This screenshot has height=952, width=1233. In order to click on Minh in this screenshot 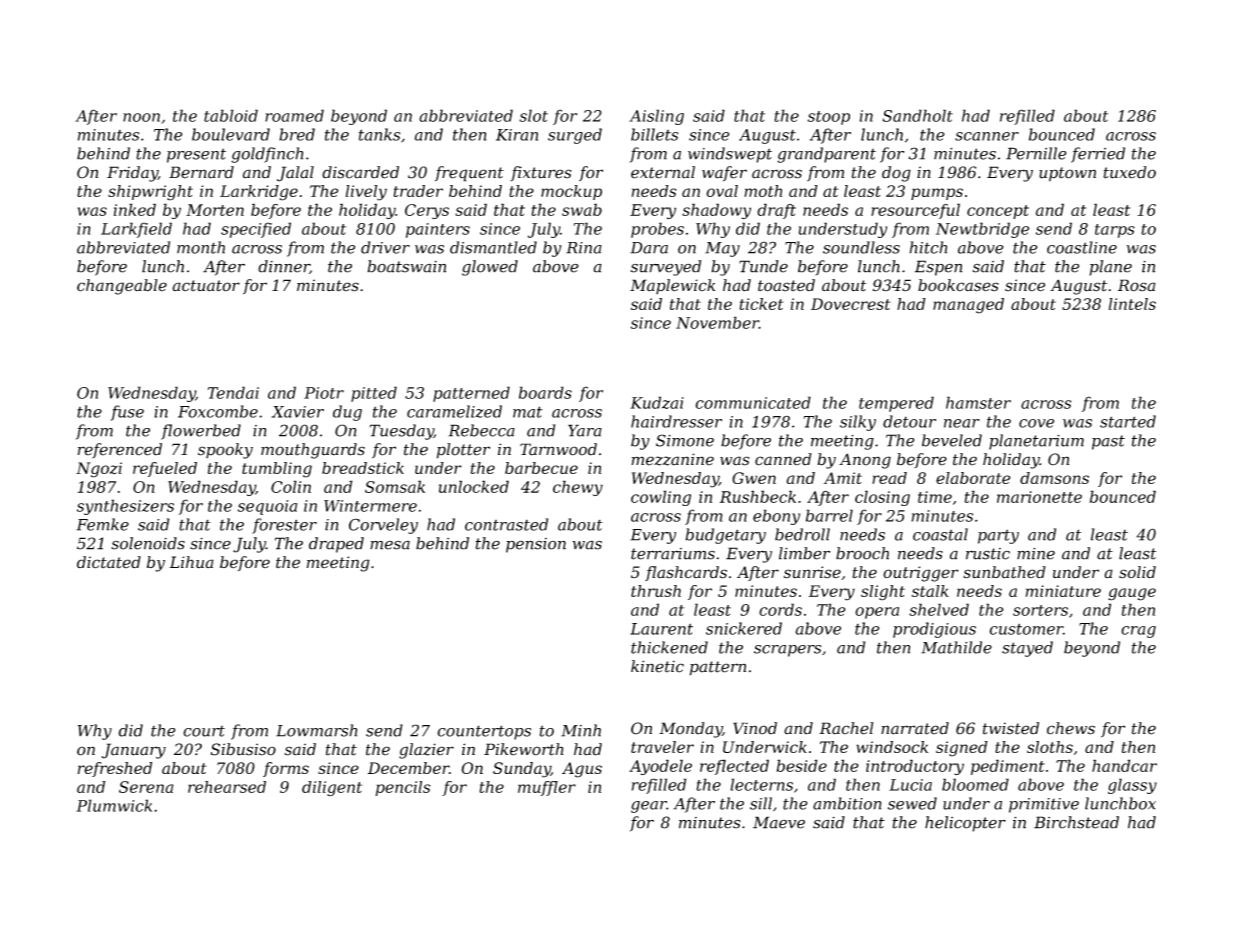, I will do `click(581, 730)`.
